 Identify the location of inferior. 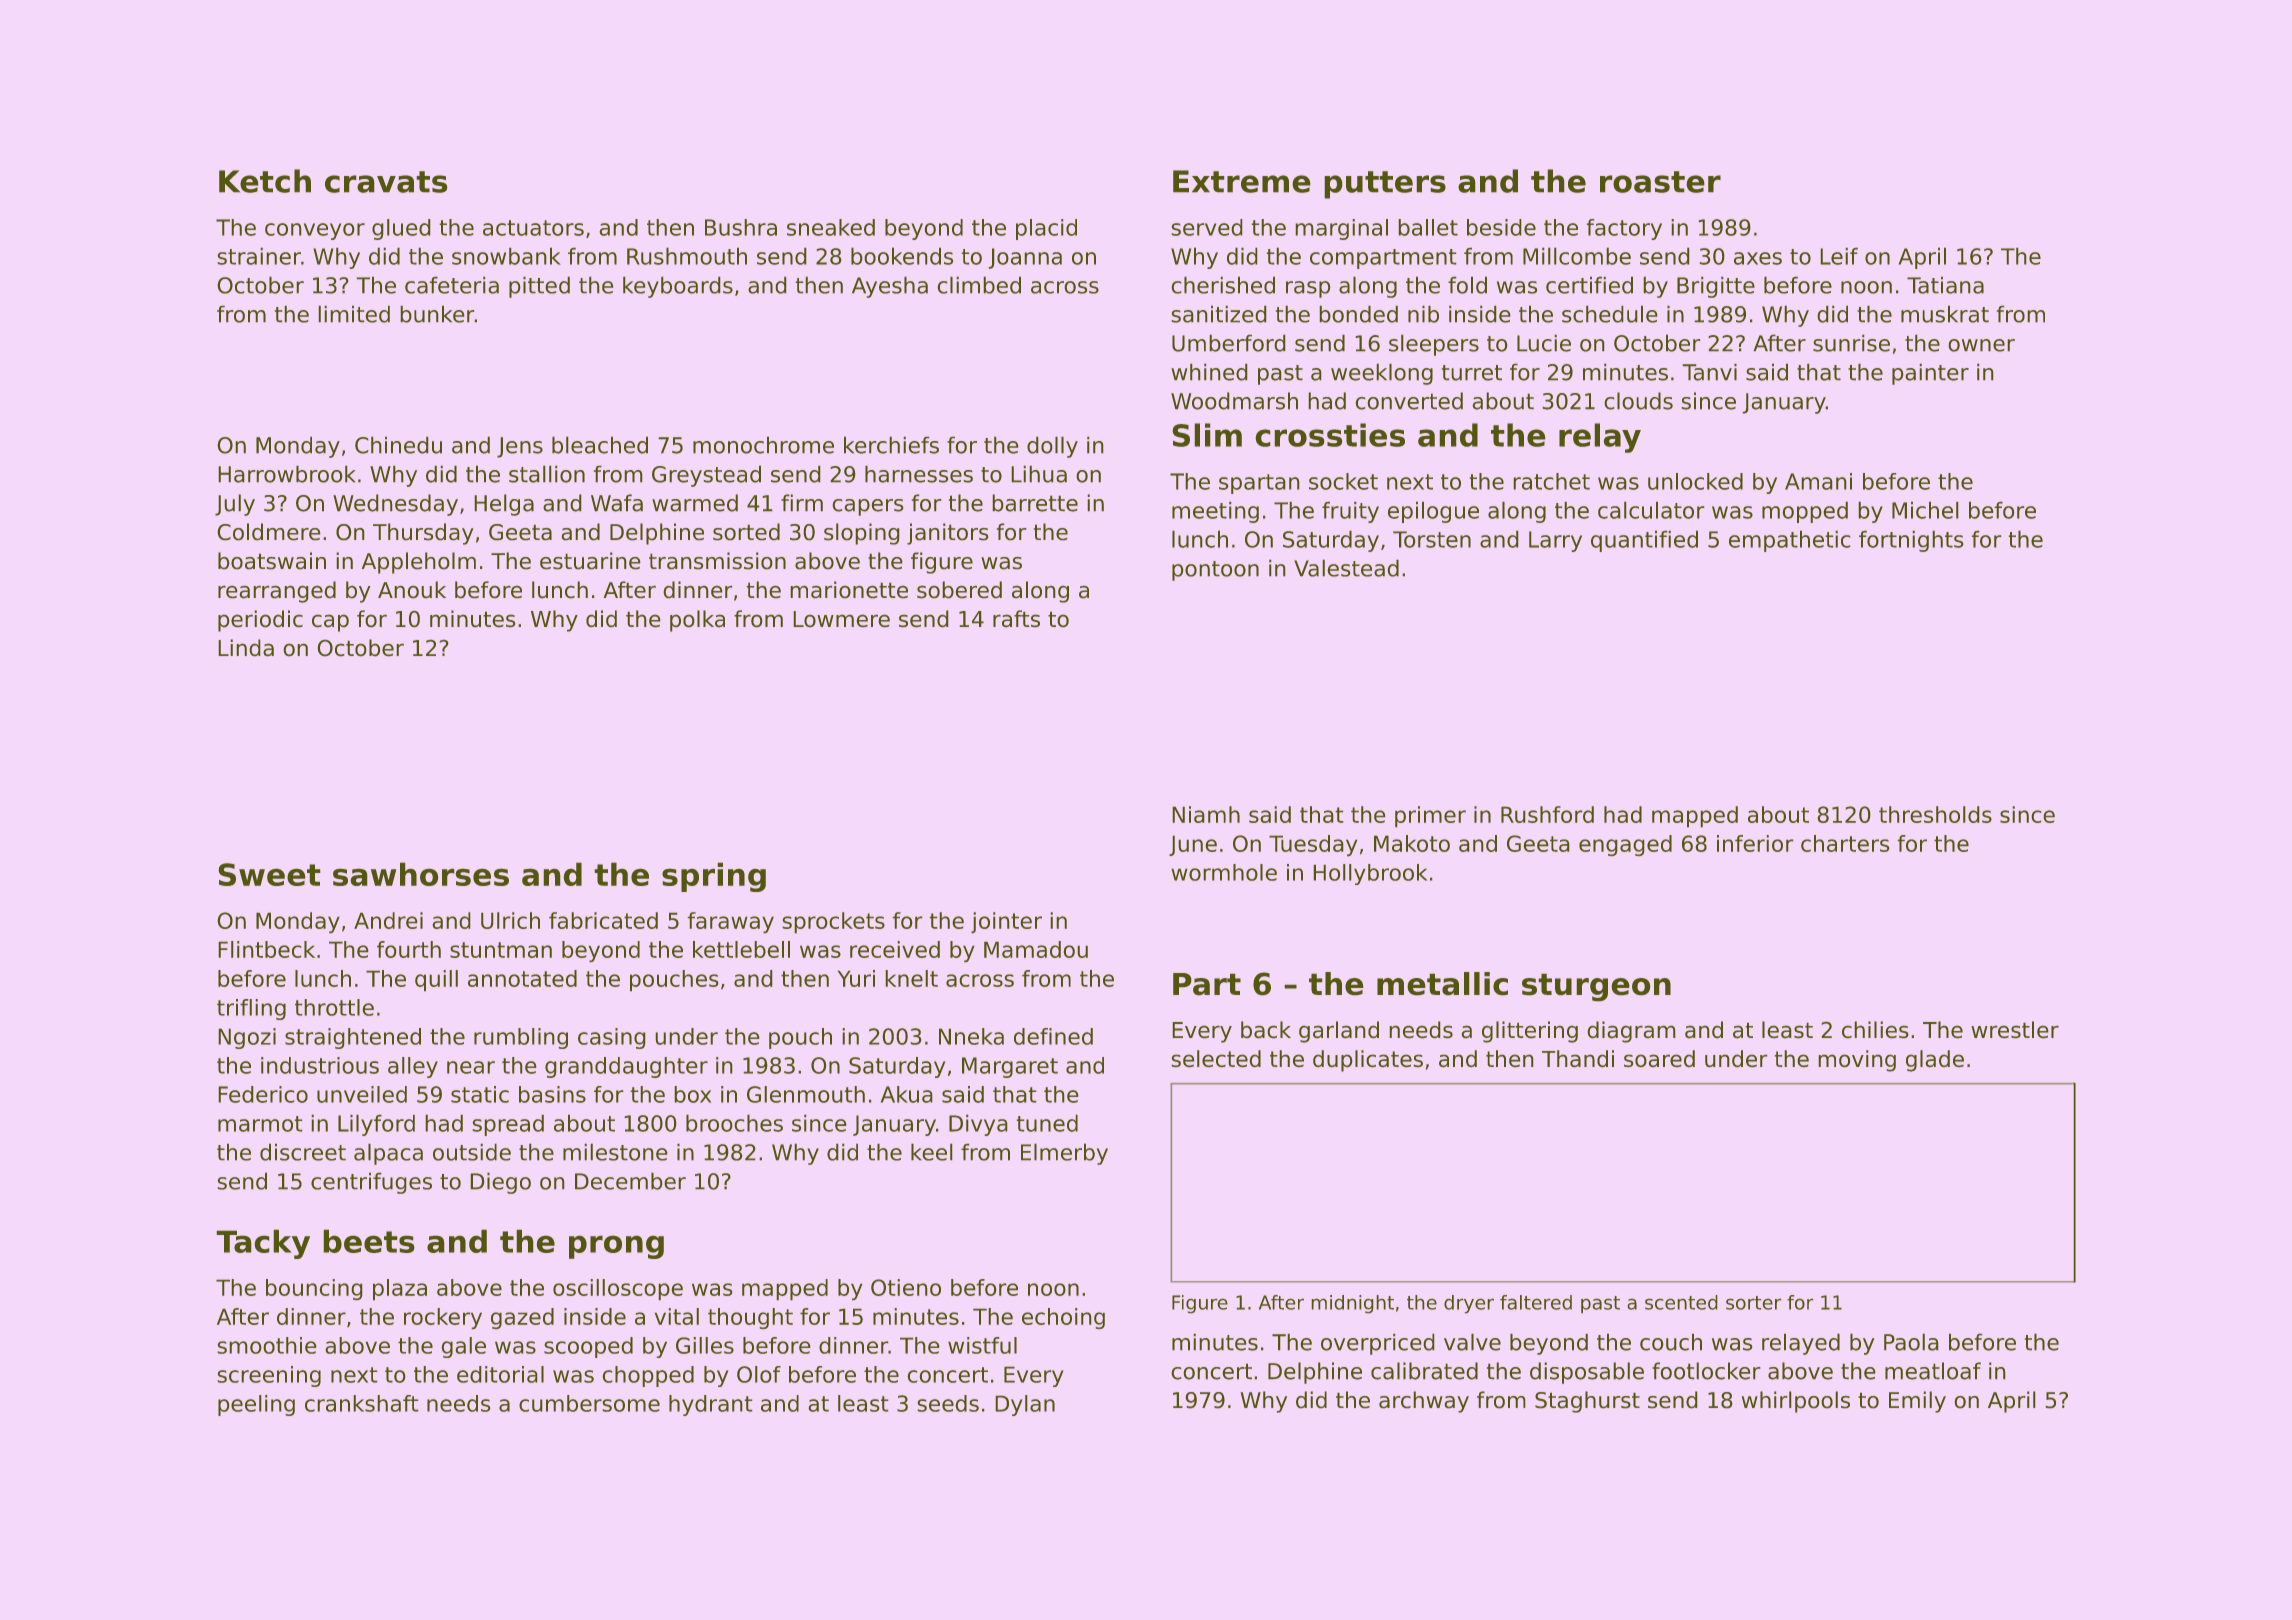
(1755, 843).
